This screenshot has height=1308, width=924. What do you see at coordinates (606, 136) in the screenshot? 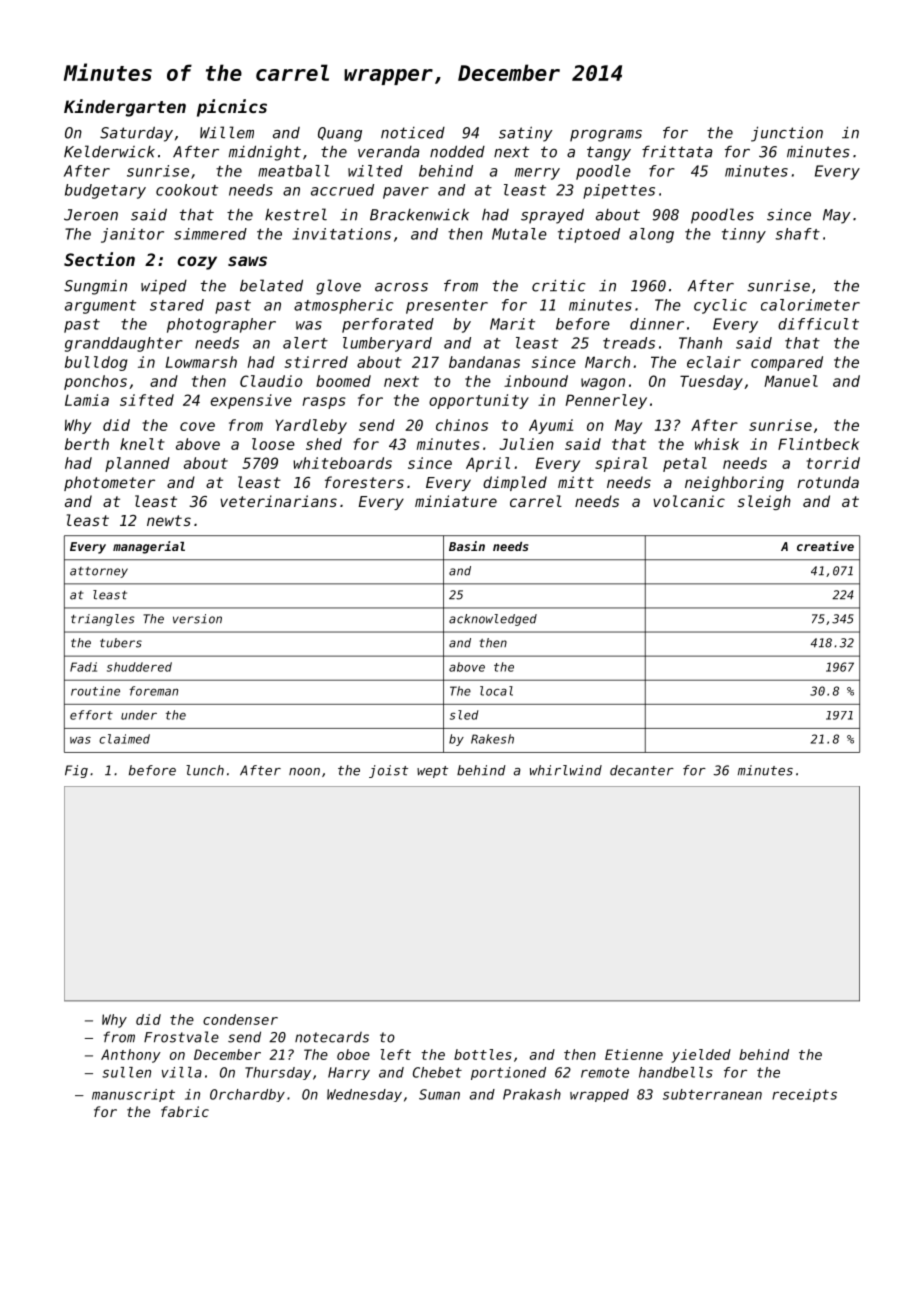
I see `programs` at bounding box center [606, 136].
